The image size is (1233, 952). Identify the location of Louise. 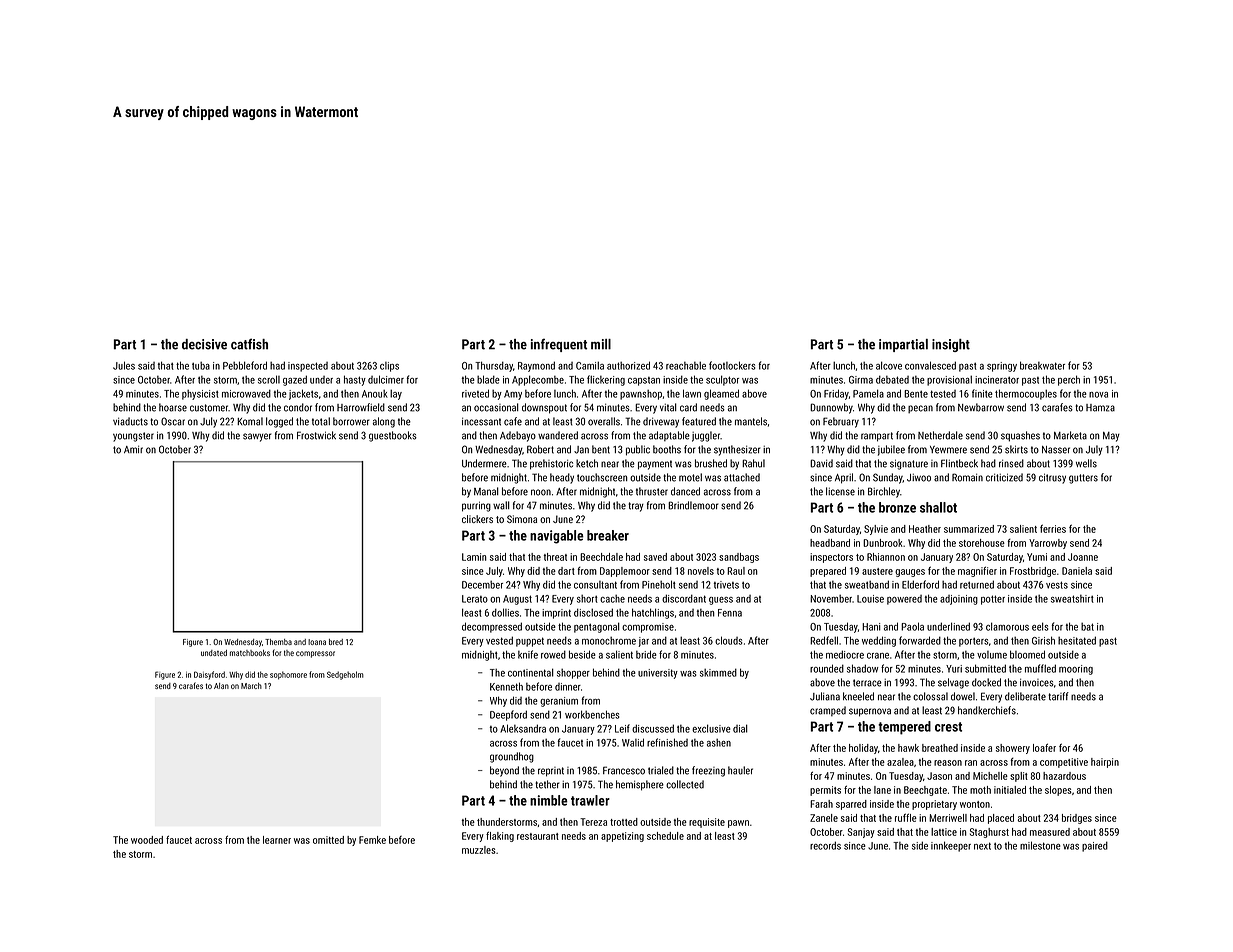
(870, 599).
